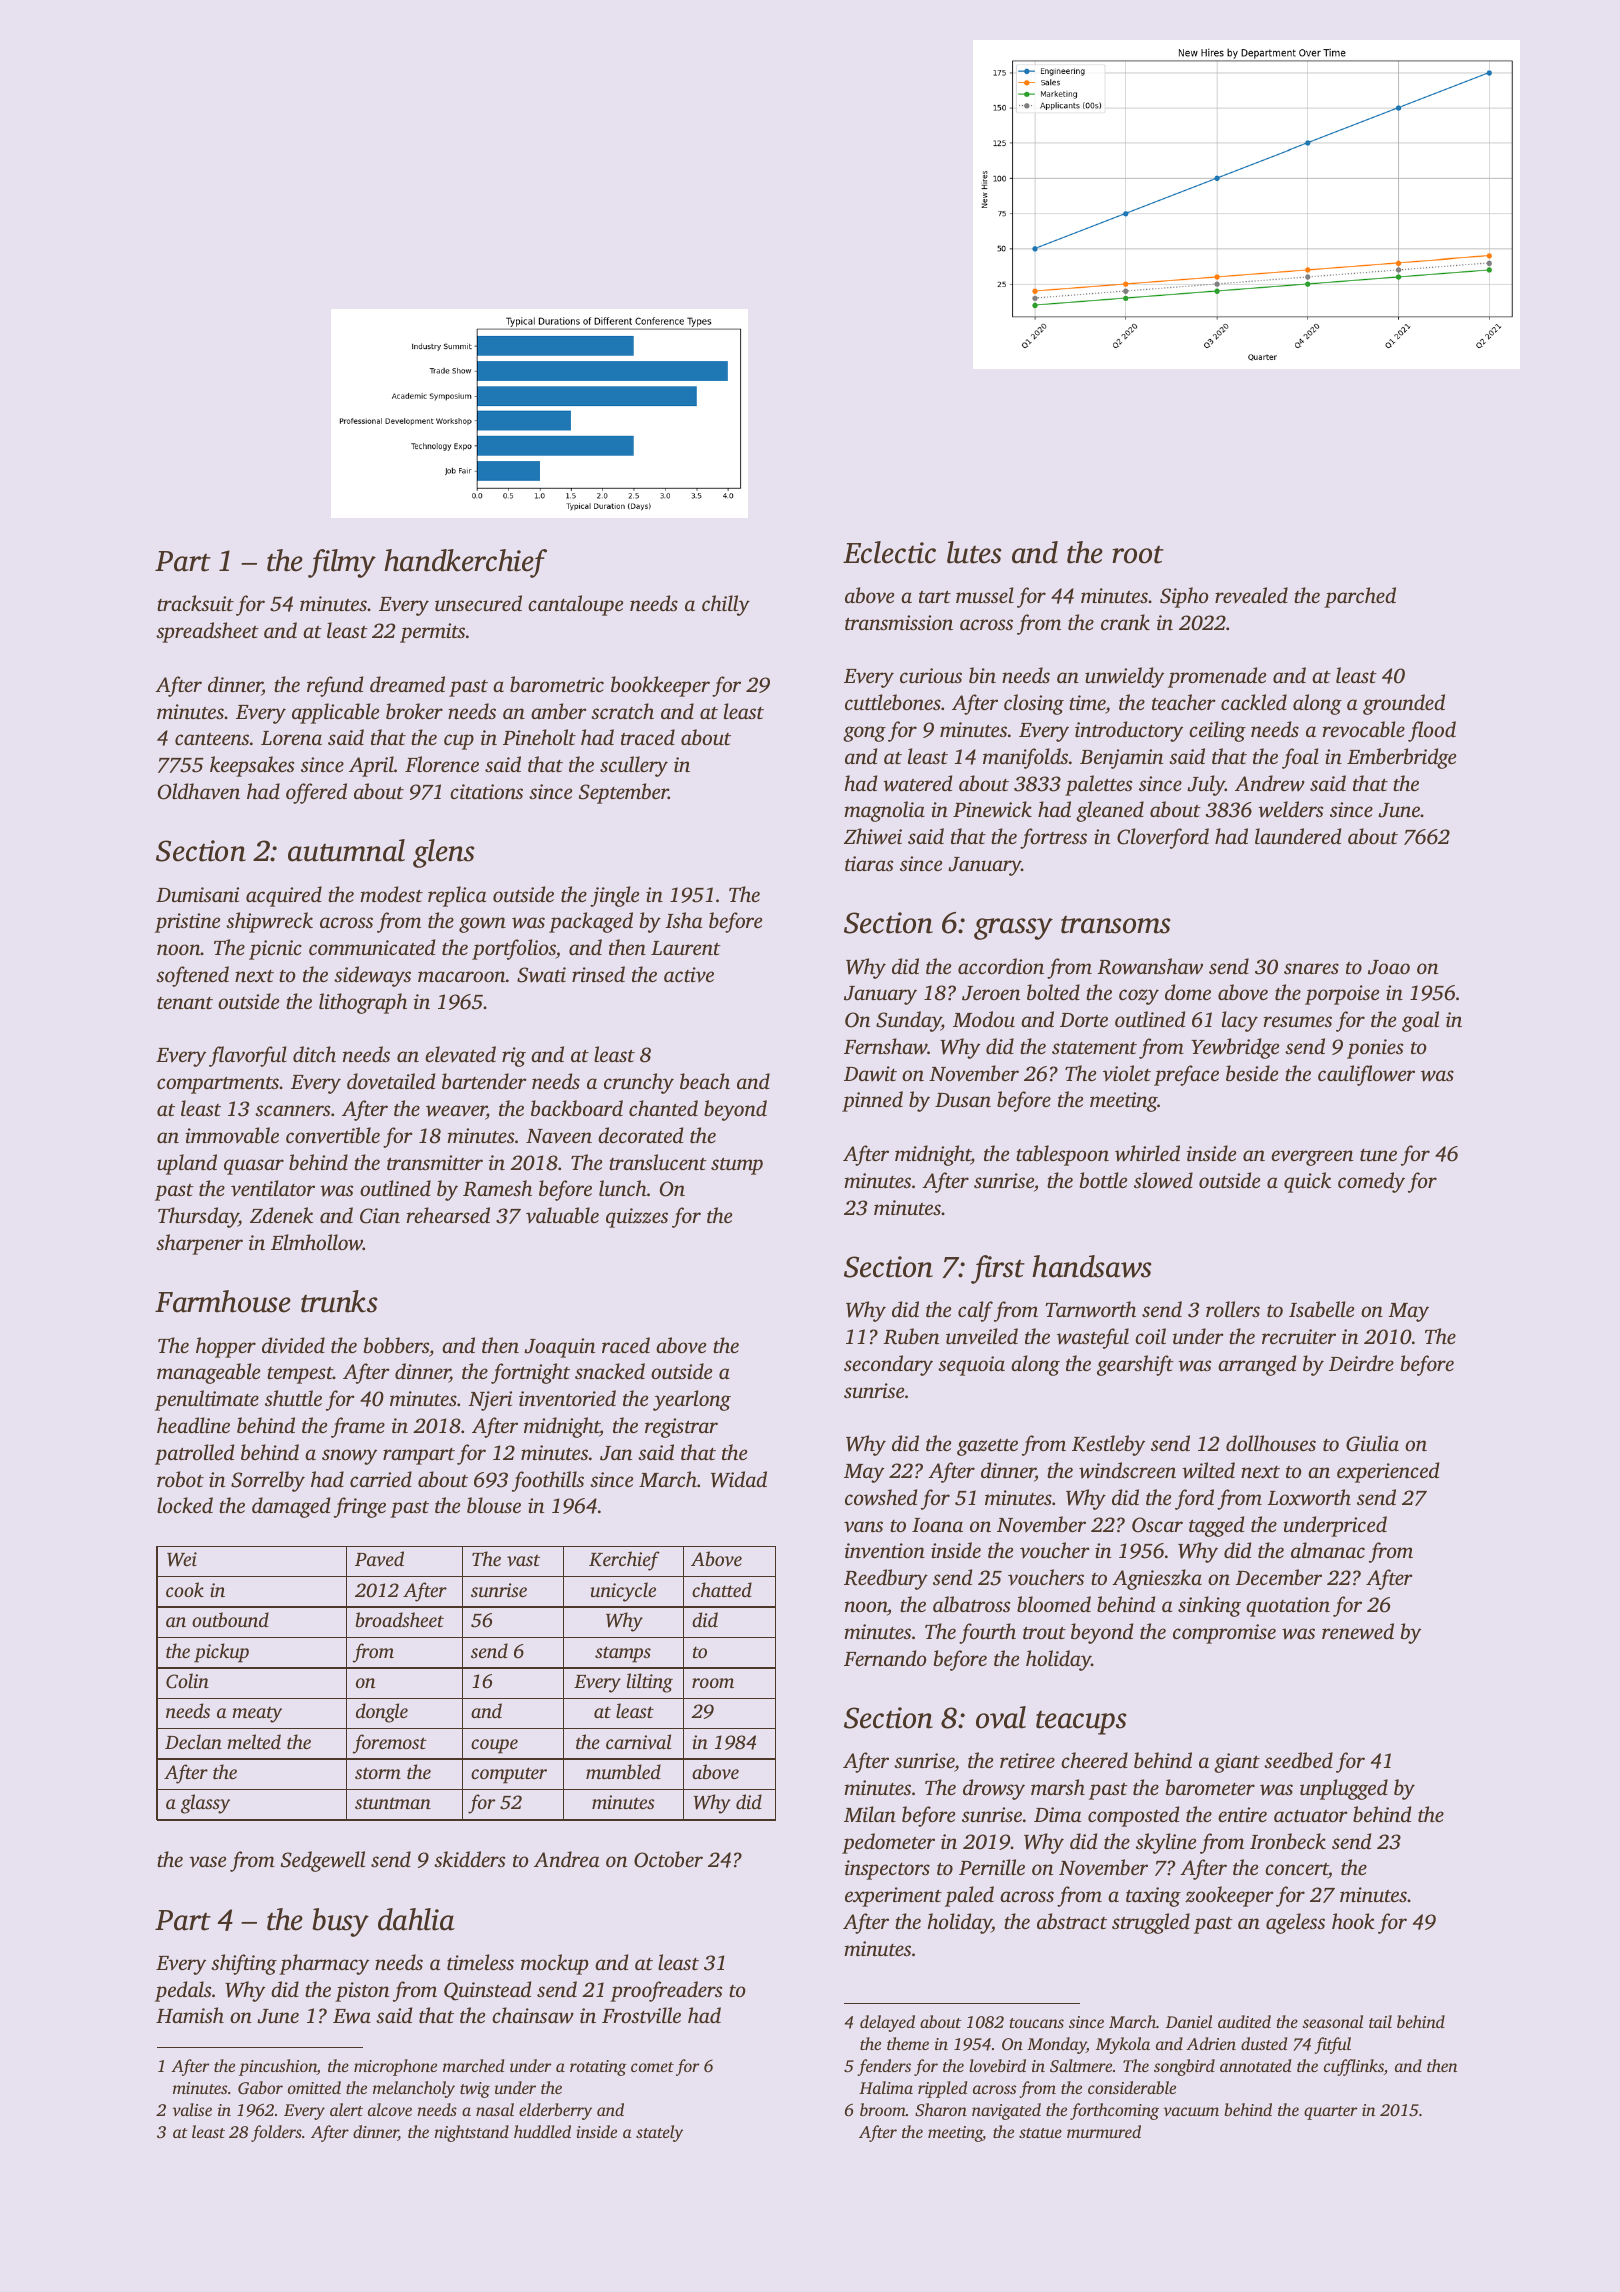  What do you see at coordinates (1354, 2067) in the document?
I see `cufflinks` at bounding box center [1354, 2067].
